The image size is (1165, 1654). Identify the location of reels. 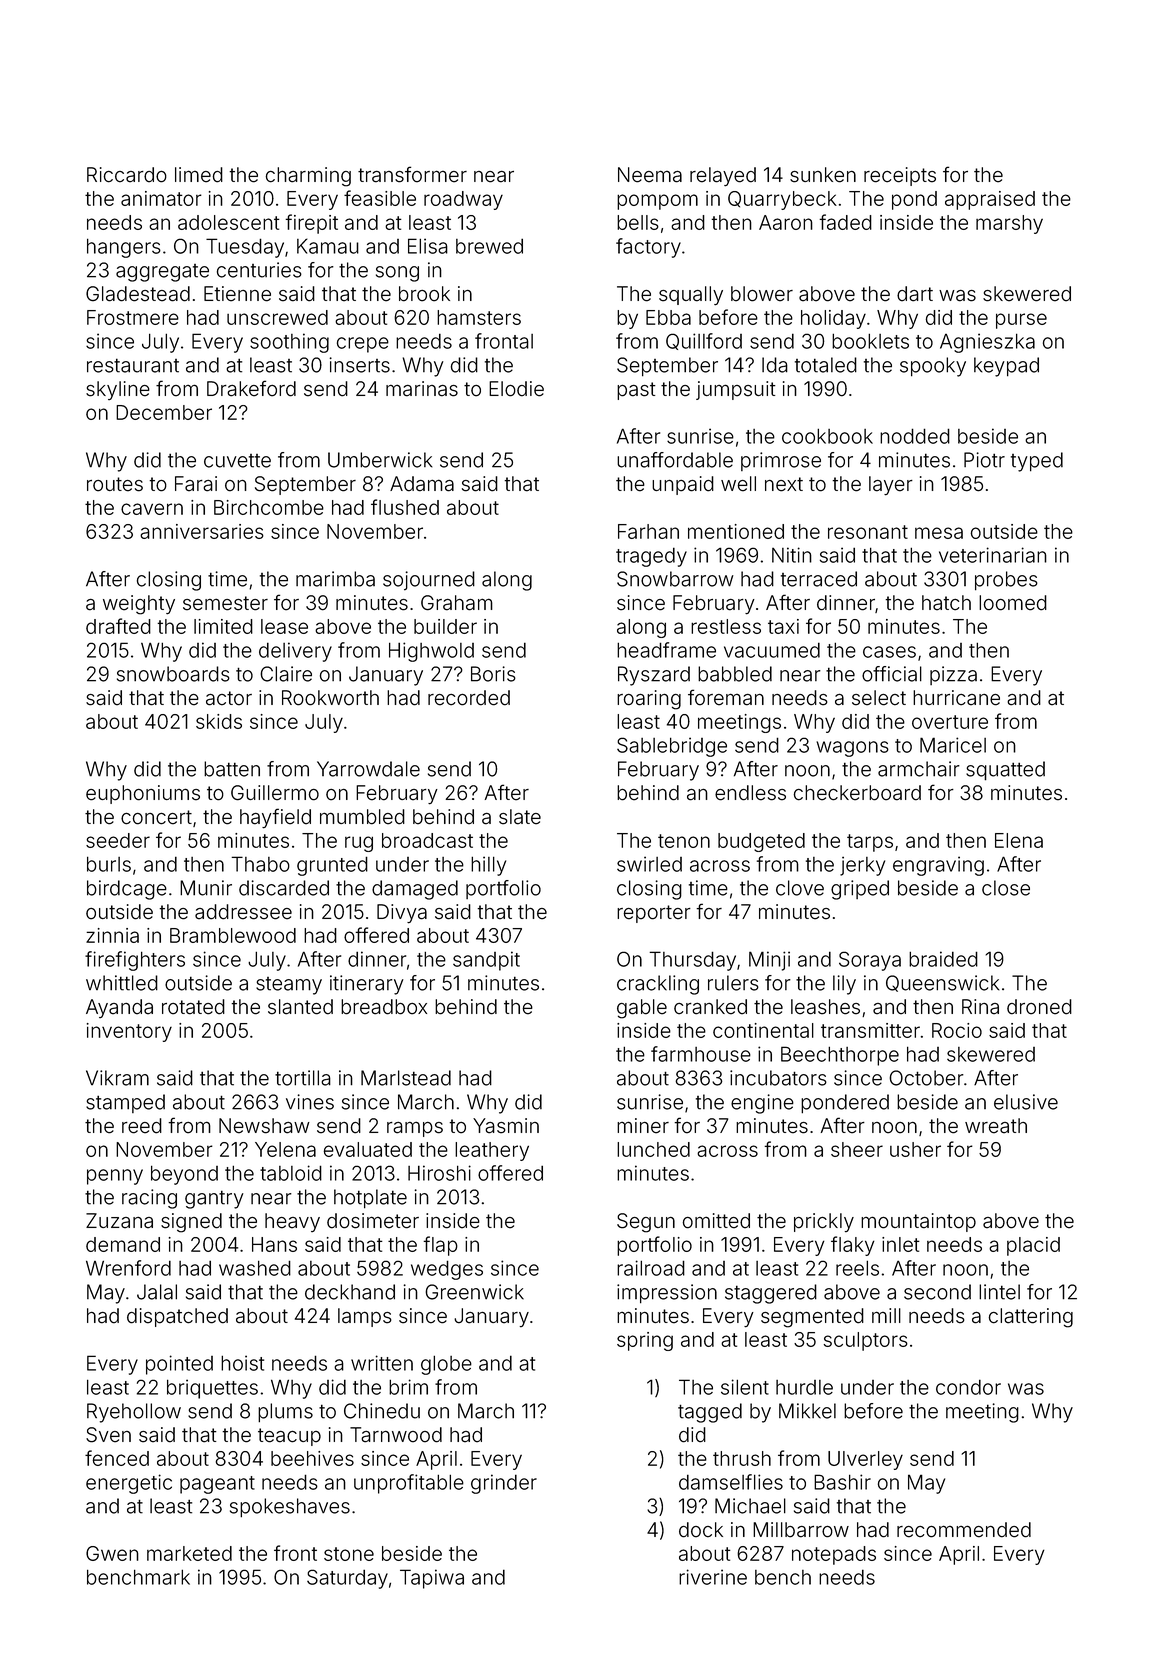
(857, 1268).
